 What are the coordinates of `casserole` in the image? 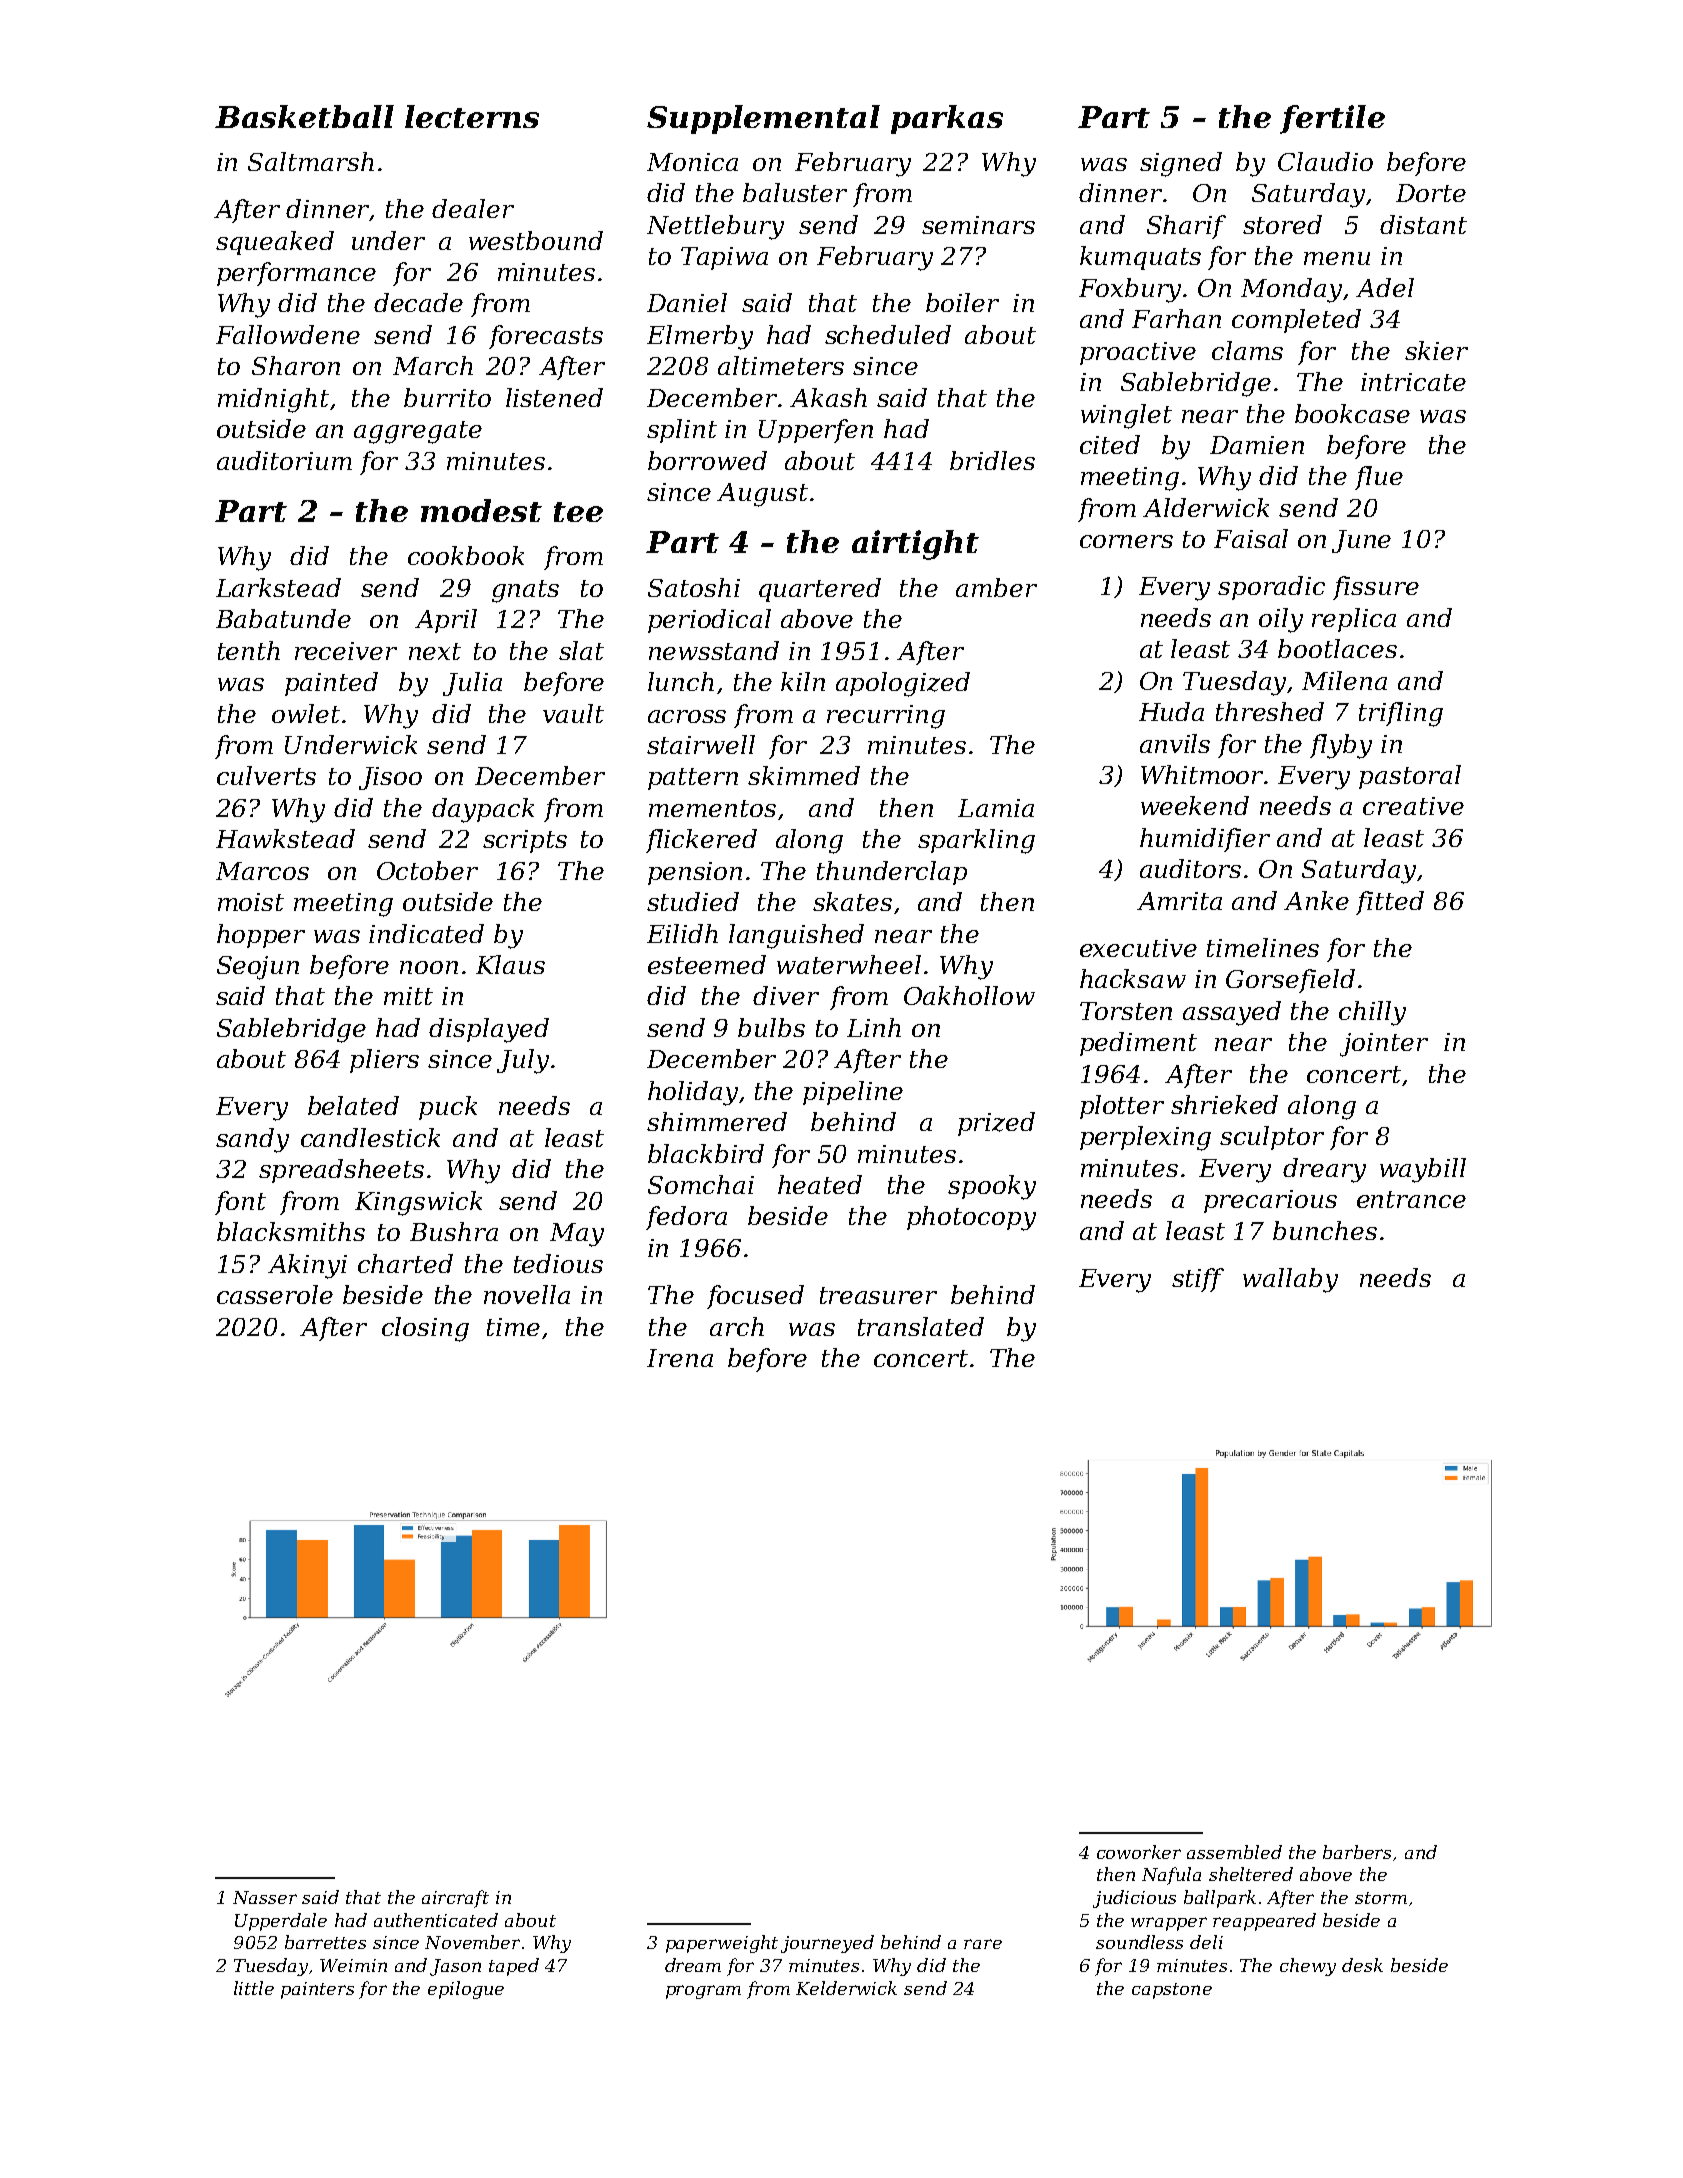 It's located at (275, 1294).
